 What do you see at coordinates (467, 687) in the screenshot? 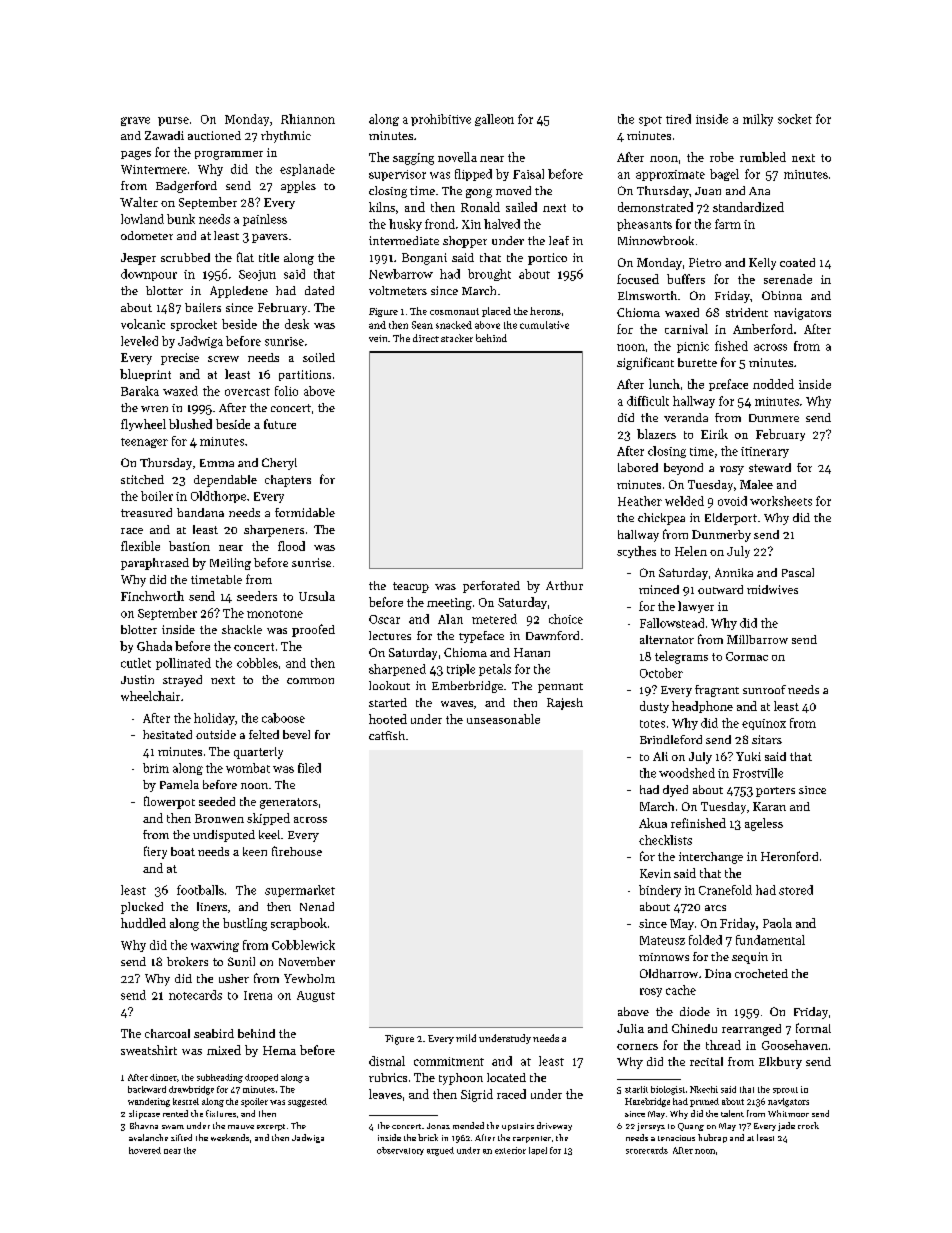
I see `Emberbridge` at bounding box center [467, 687].
